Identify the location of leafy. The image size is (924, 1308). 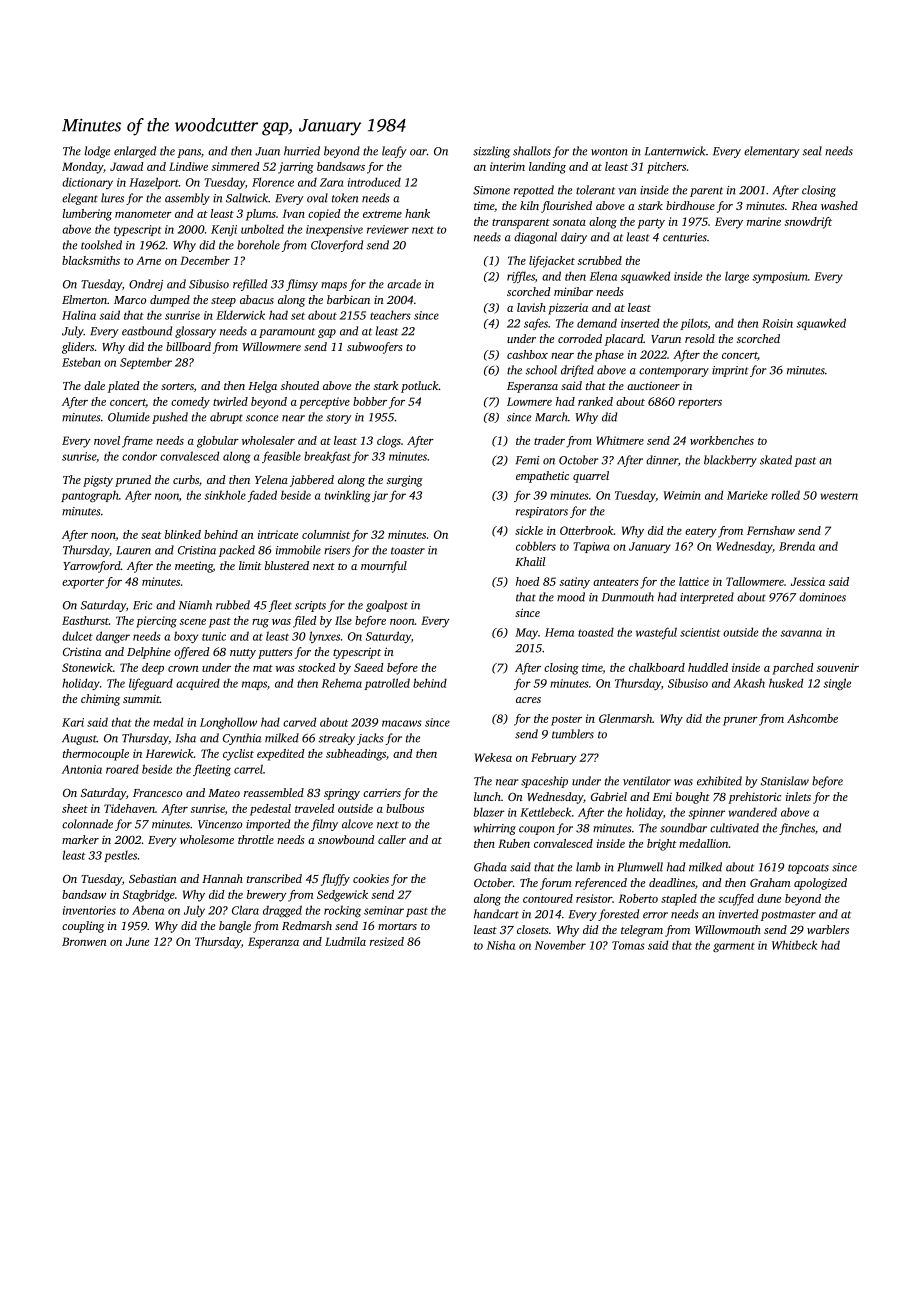
(394, 152).
